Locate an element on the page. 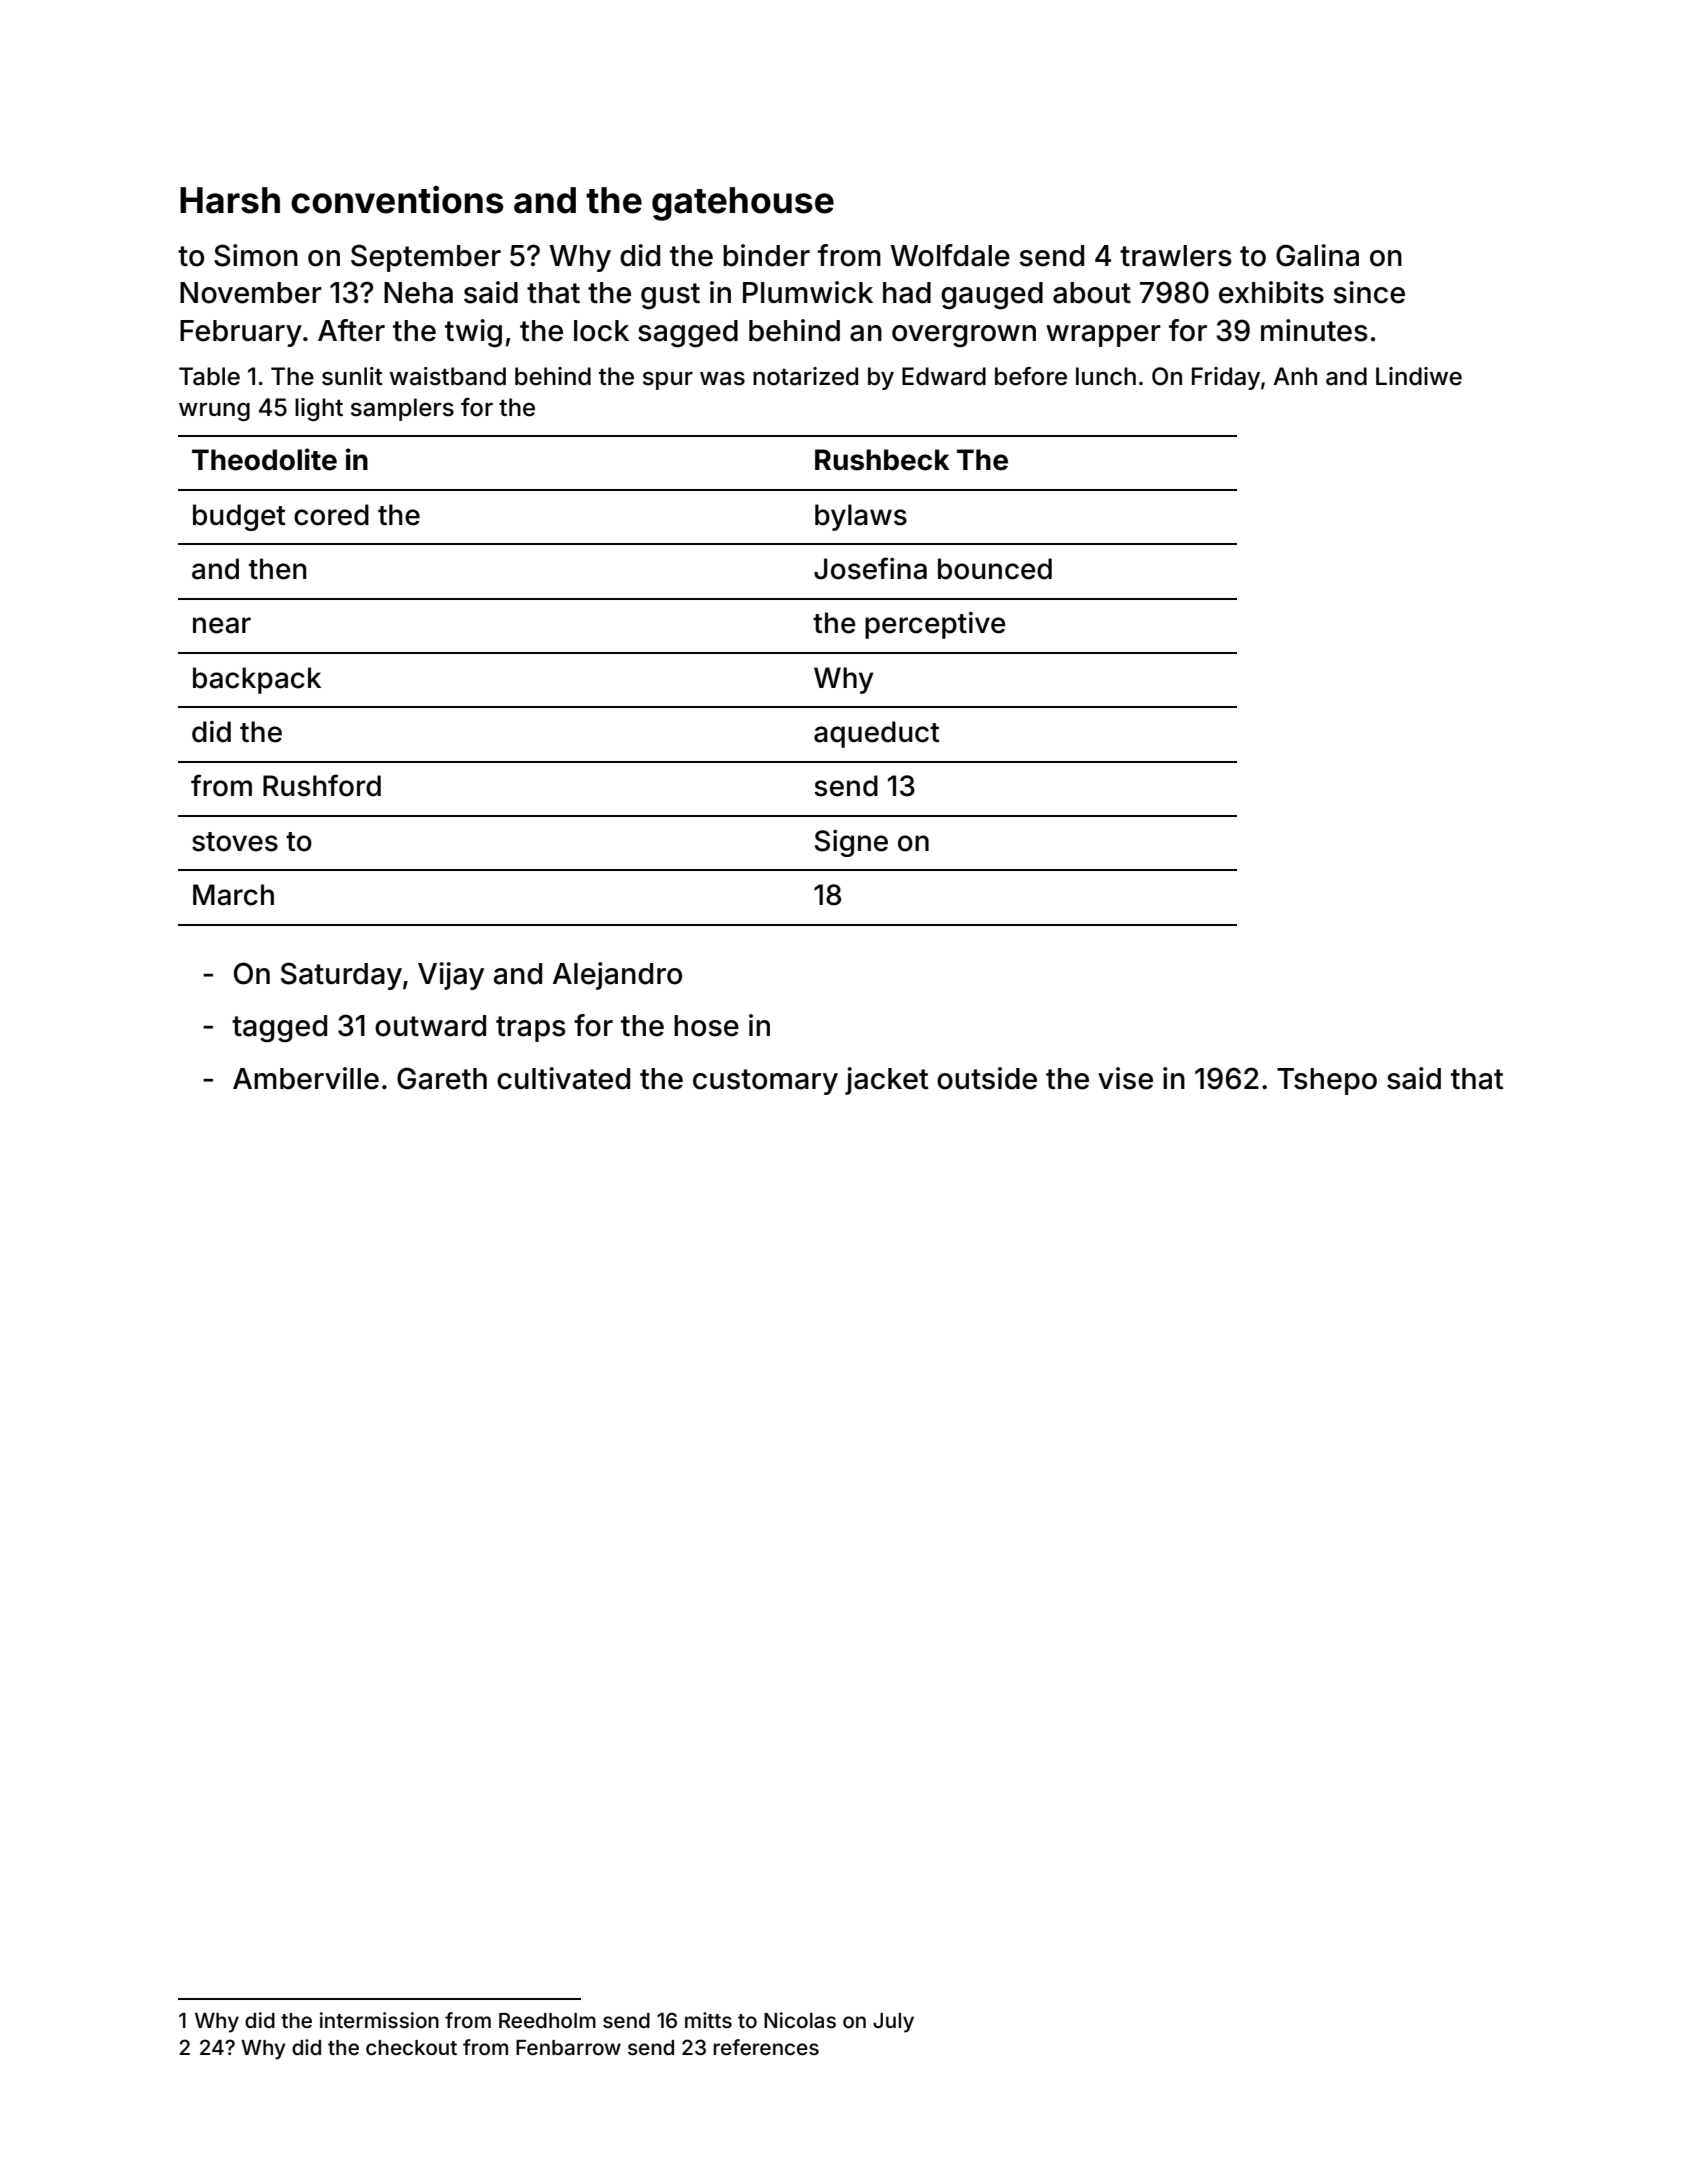 The width and height of the page is (1683, 2178). jacket is located at coordinates (887, 1081).
